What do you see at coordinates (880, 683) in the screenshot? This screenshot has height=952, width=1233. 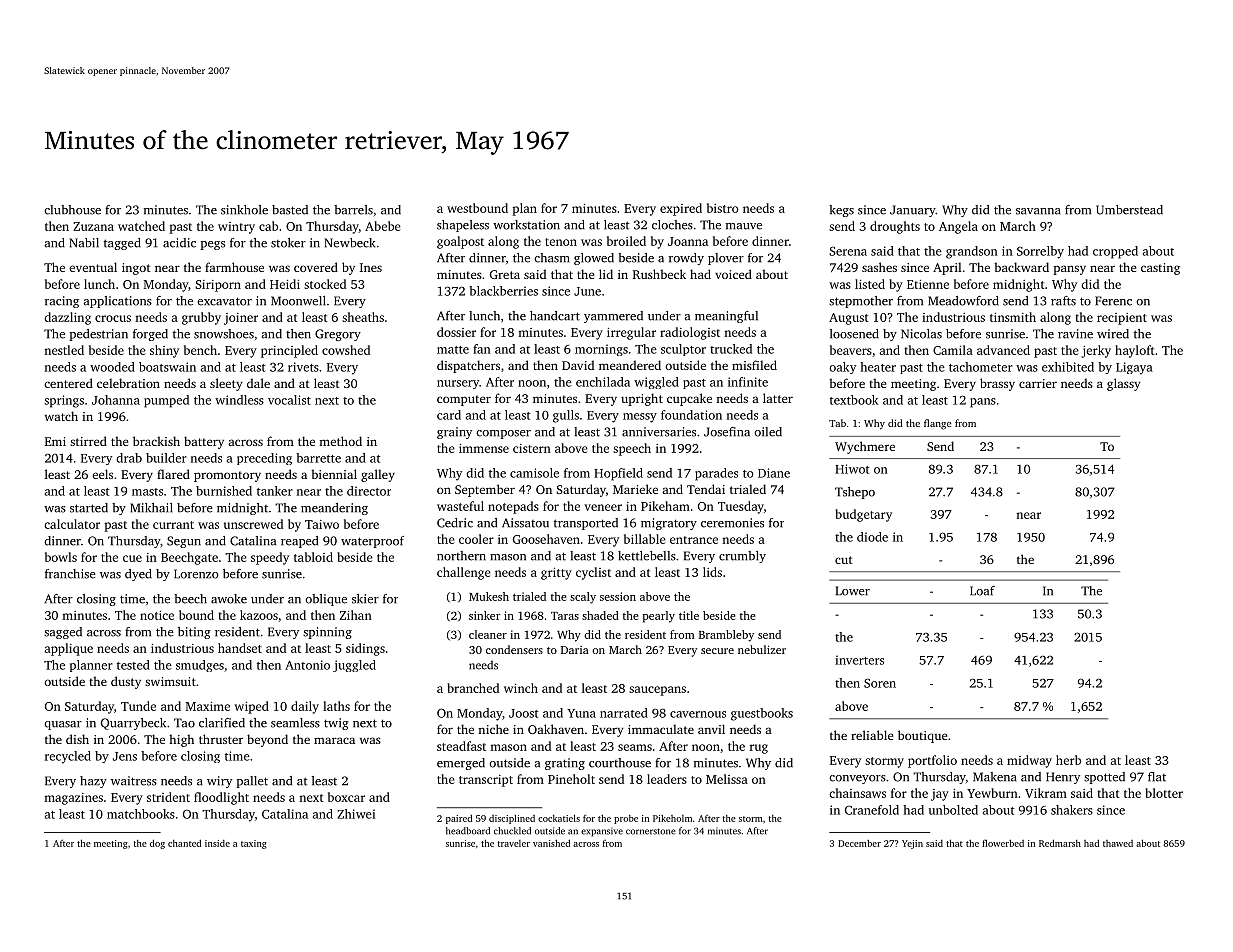 I see `Soren` at bounding box center [880, 683].
